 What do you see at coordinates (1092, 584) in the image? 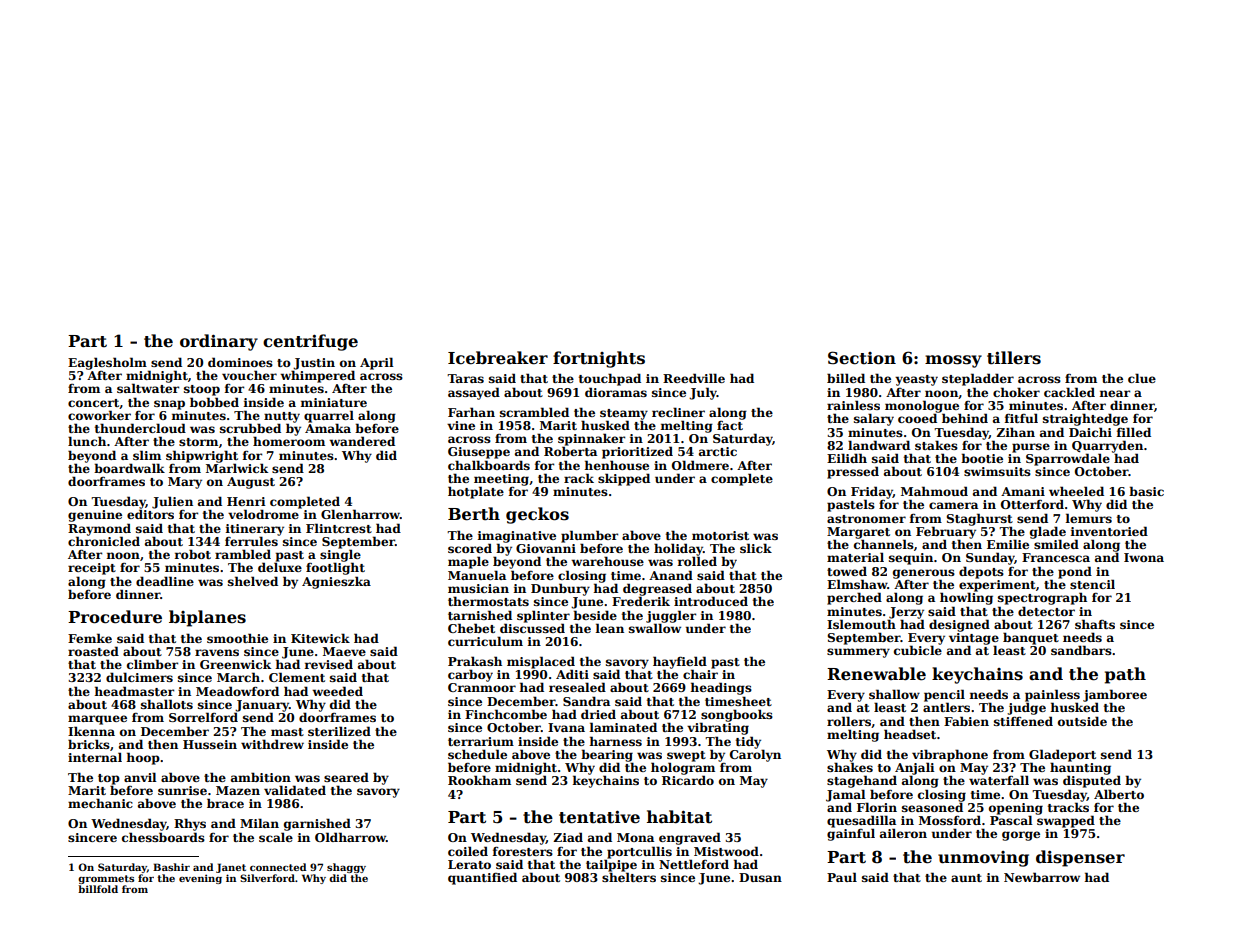
I see `stencil` at bounding box center [1092, 584].
